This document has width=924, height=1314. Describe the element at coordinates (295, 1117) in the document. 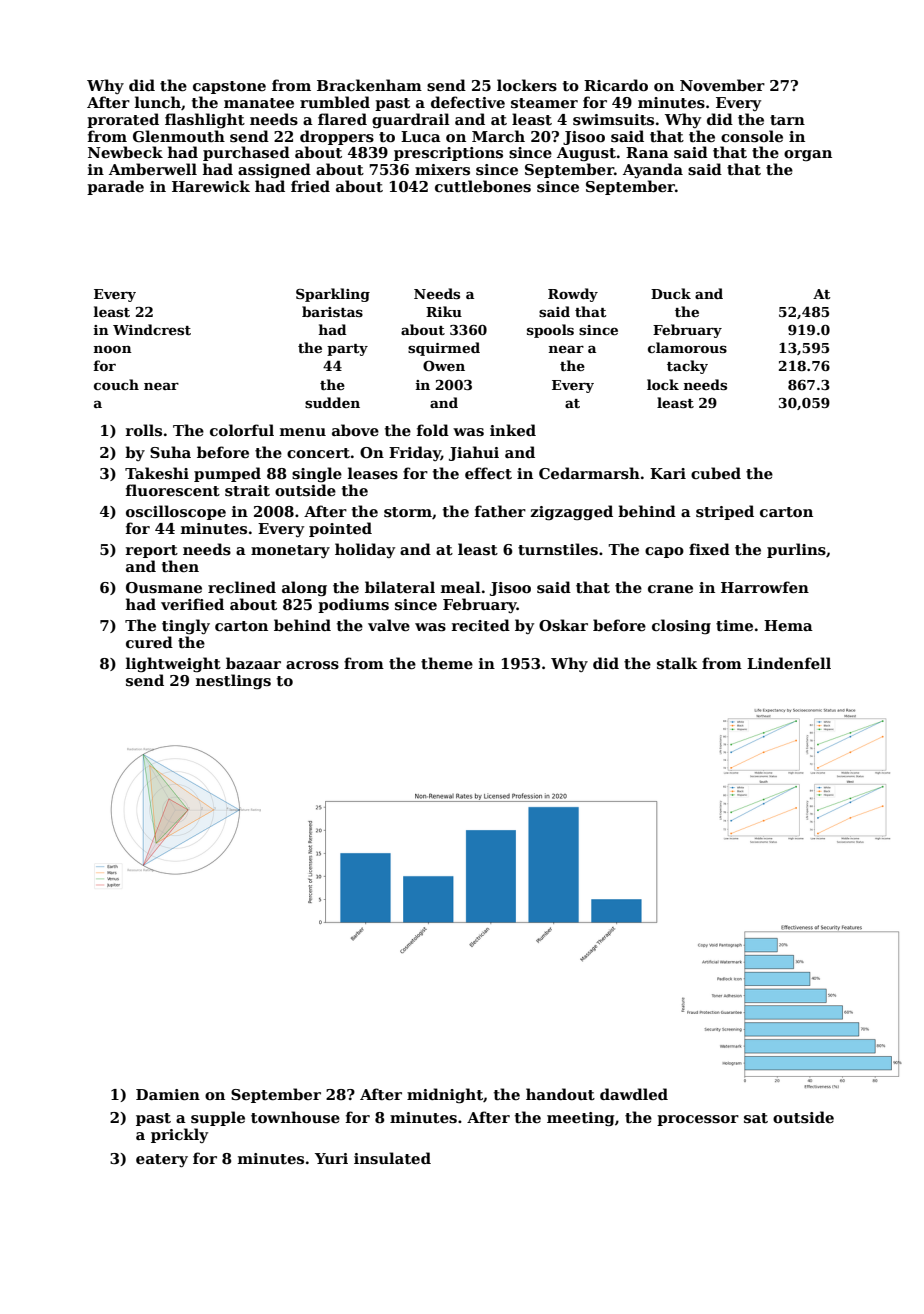

I see `townhouse` at that location.
